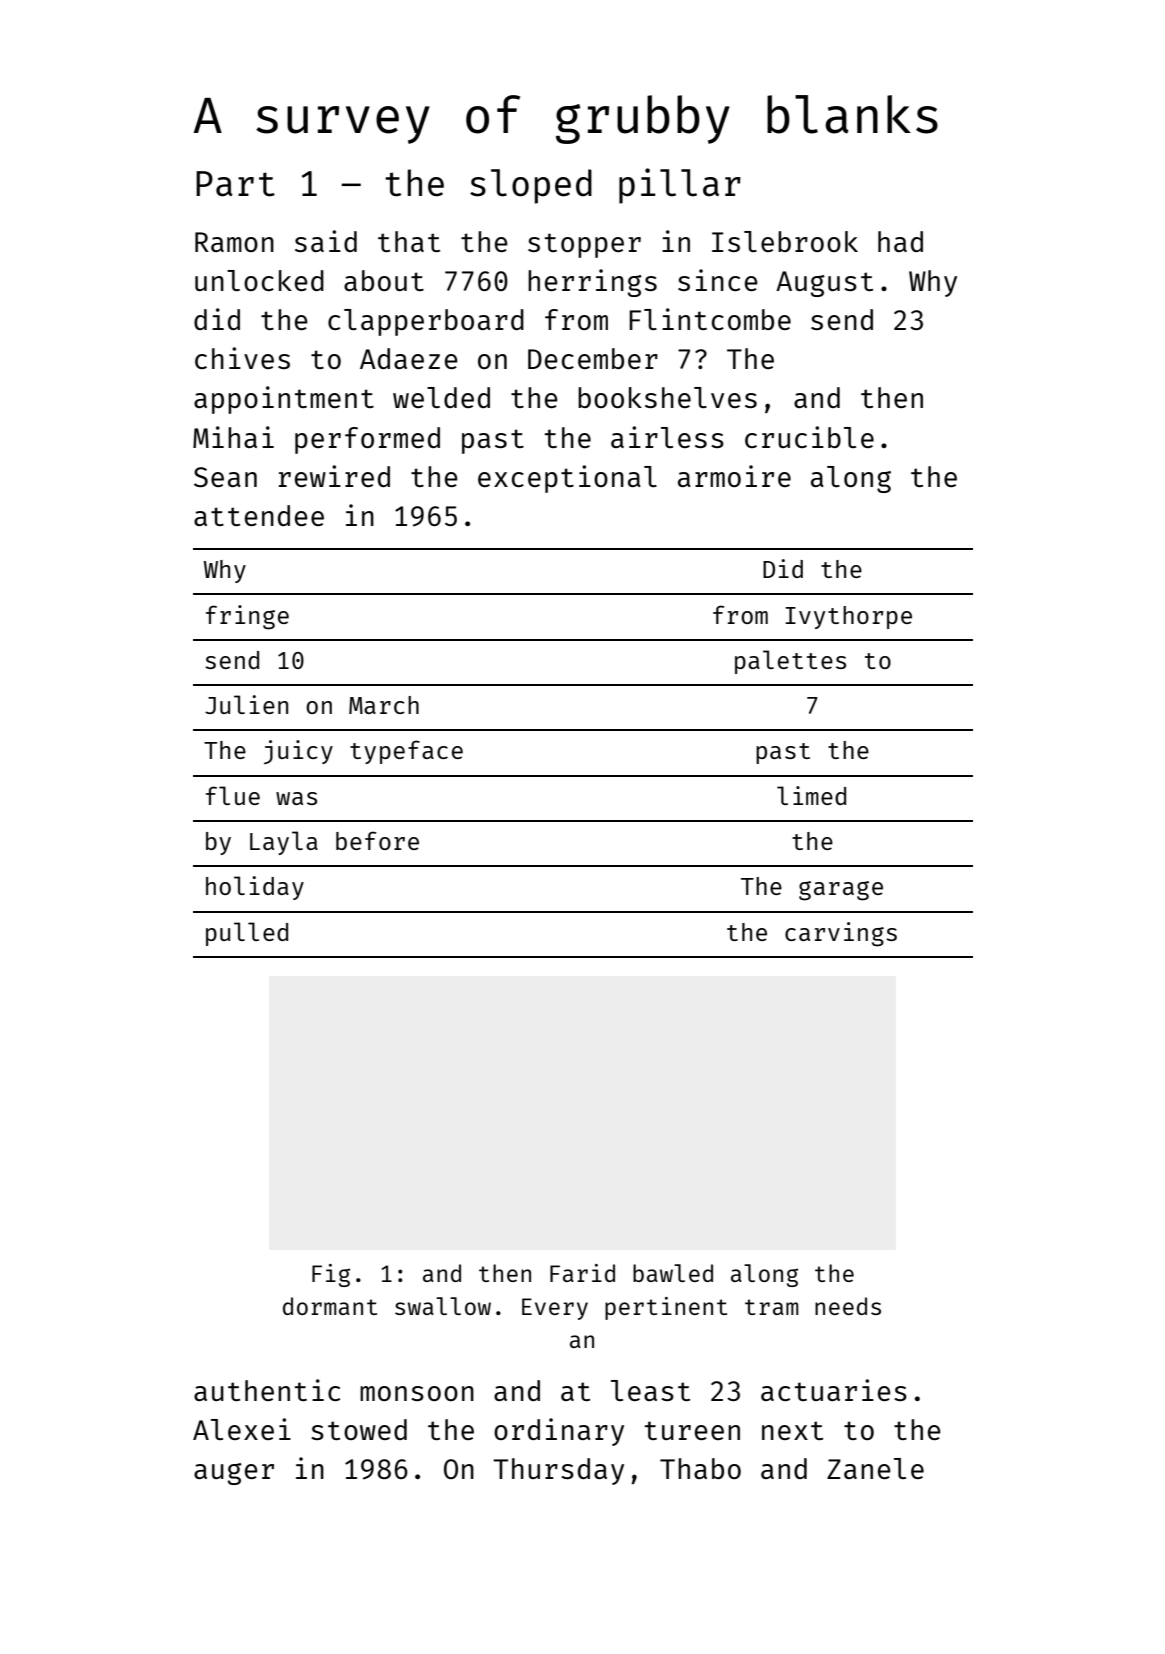 This page has height=1654, width=1165. Describe the element at coordinates (809, 437) in the page. I see `crucible` at that location.
